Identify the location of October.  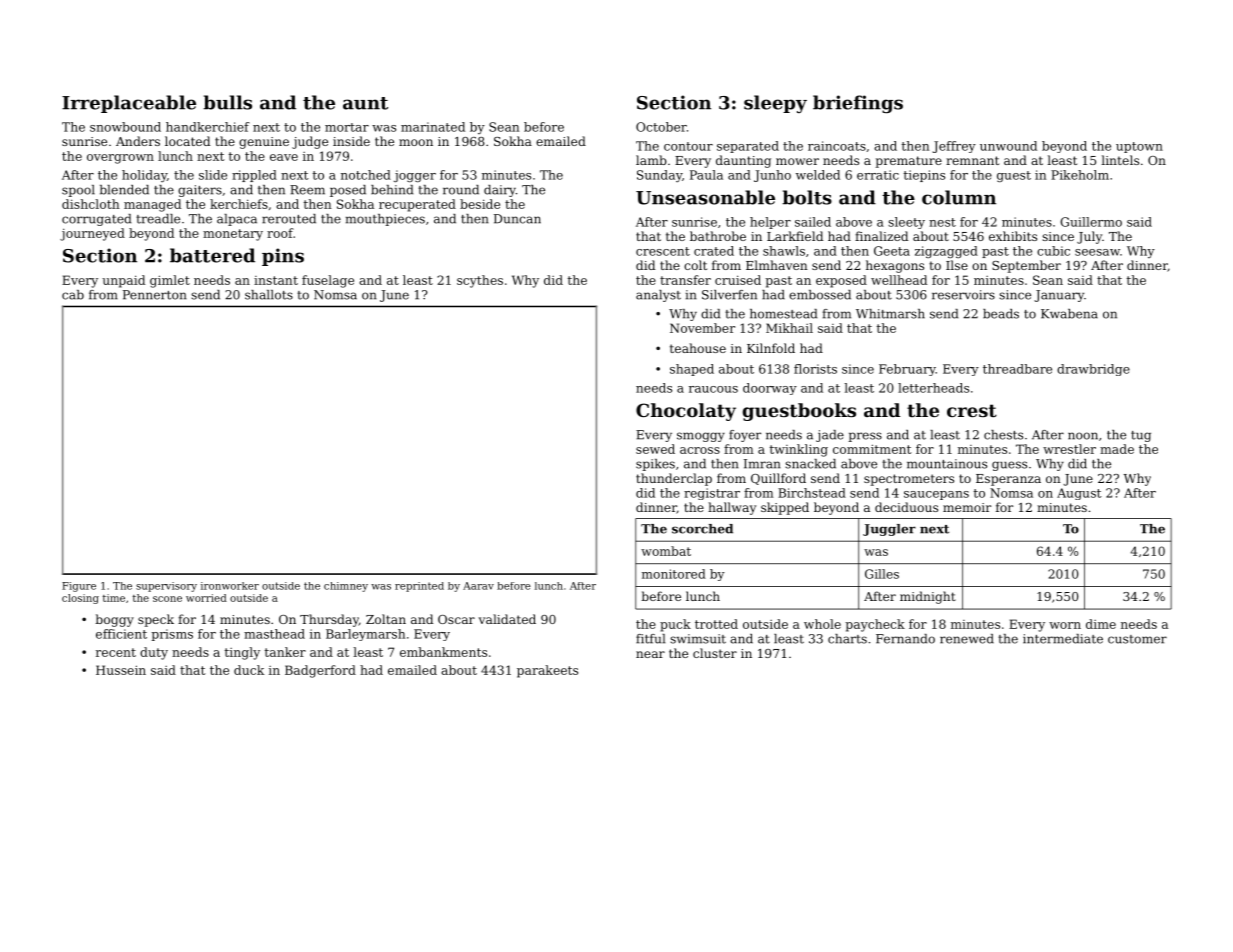
(661, 127).
